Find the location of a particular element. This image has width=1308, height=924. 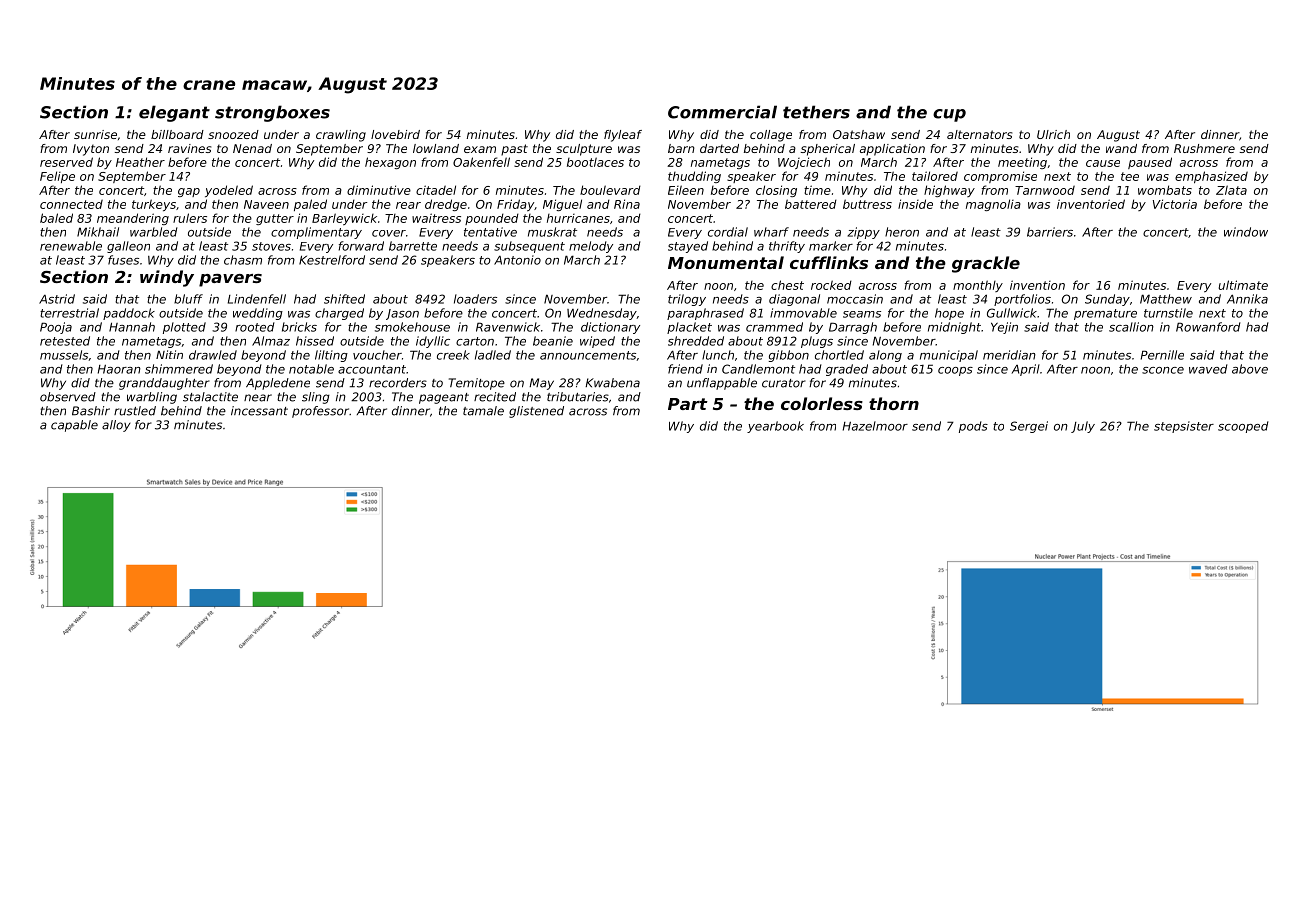

above is located at coordinates (1250, 369).
